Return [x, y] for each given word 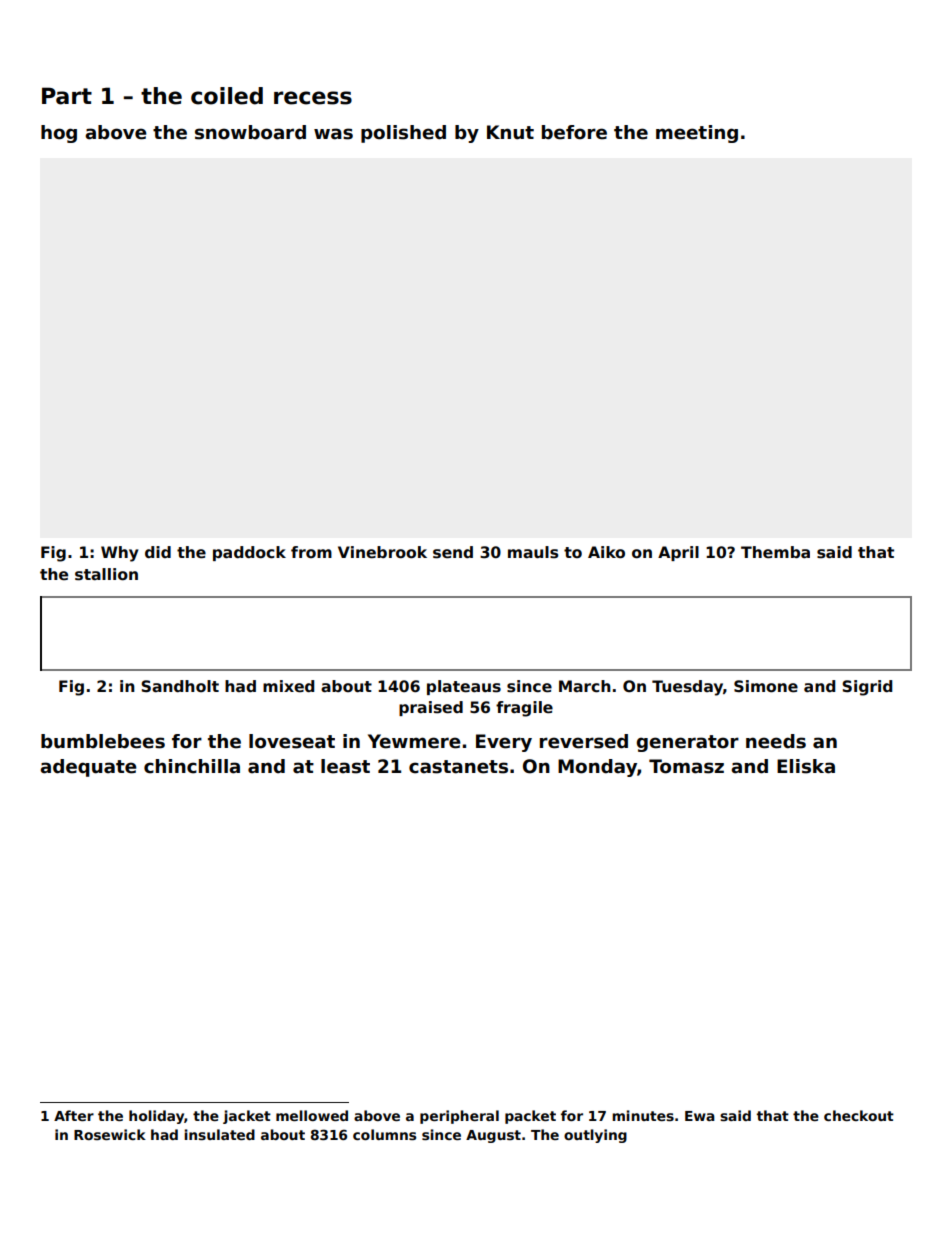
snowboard [250, 132]
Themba [775, 552]
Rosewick [110, 1134]
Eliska [806, 766]
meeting [697, 134]
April [678, 553]
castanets [458, 767]
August [493, 1136]
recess [313, 98]
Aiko [606, 552]
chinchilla [192, 766]
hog [59, 134]
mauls [533, 552]
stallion [106, 574]
